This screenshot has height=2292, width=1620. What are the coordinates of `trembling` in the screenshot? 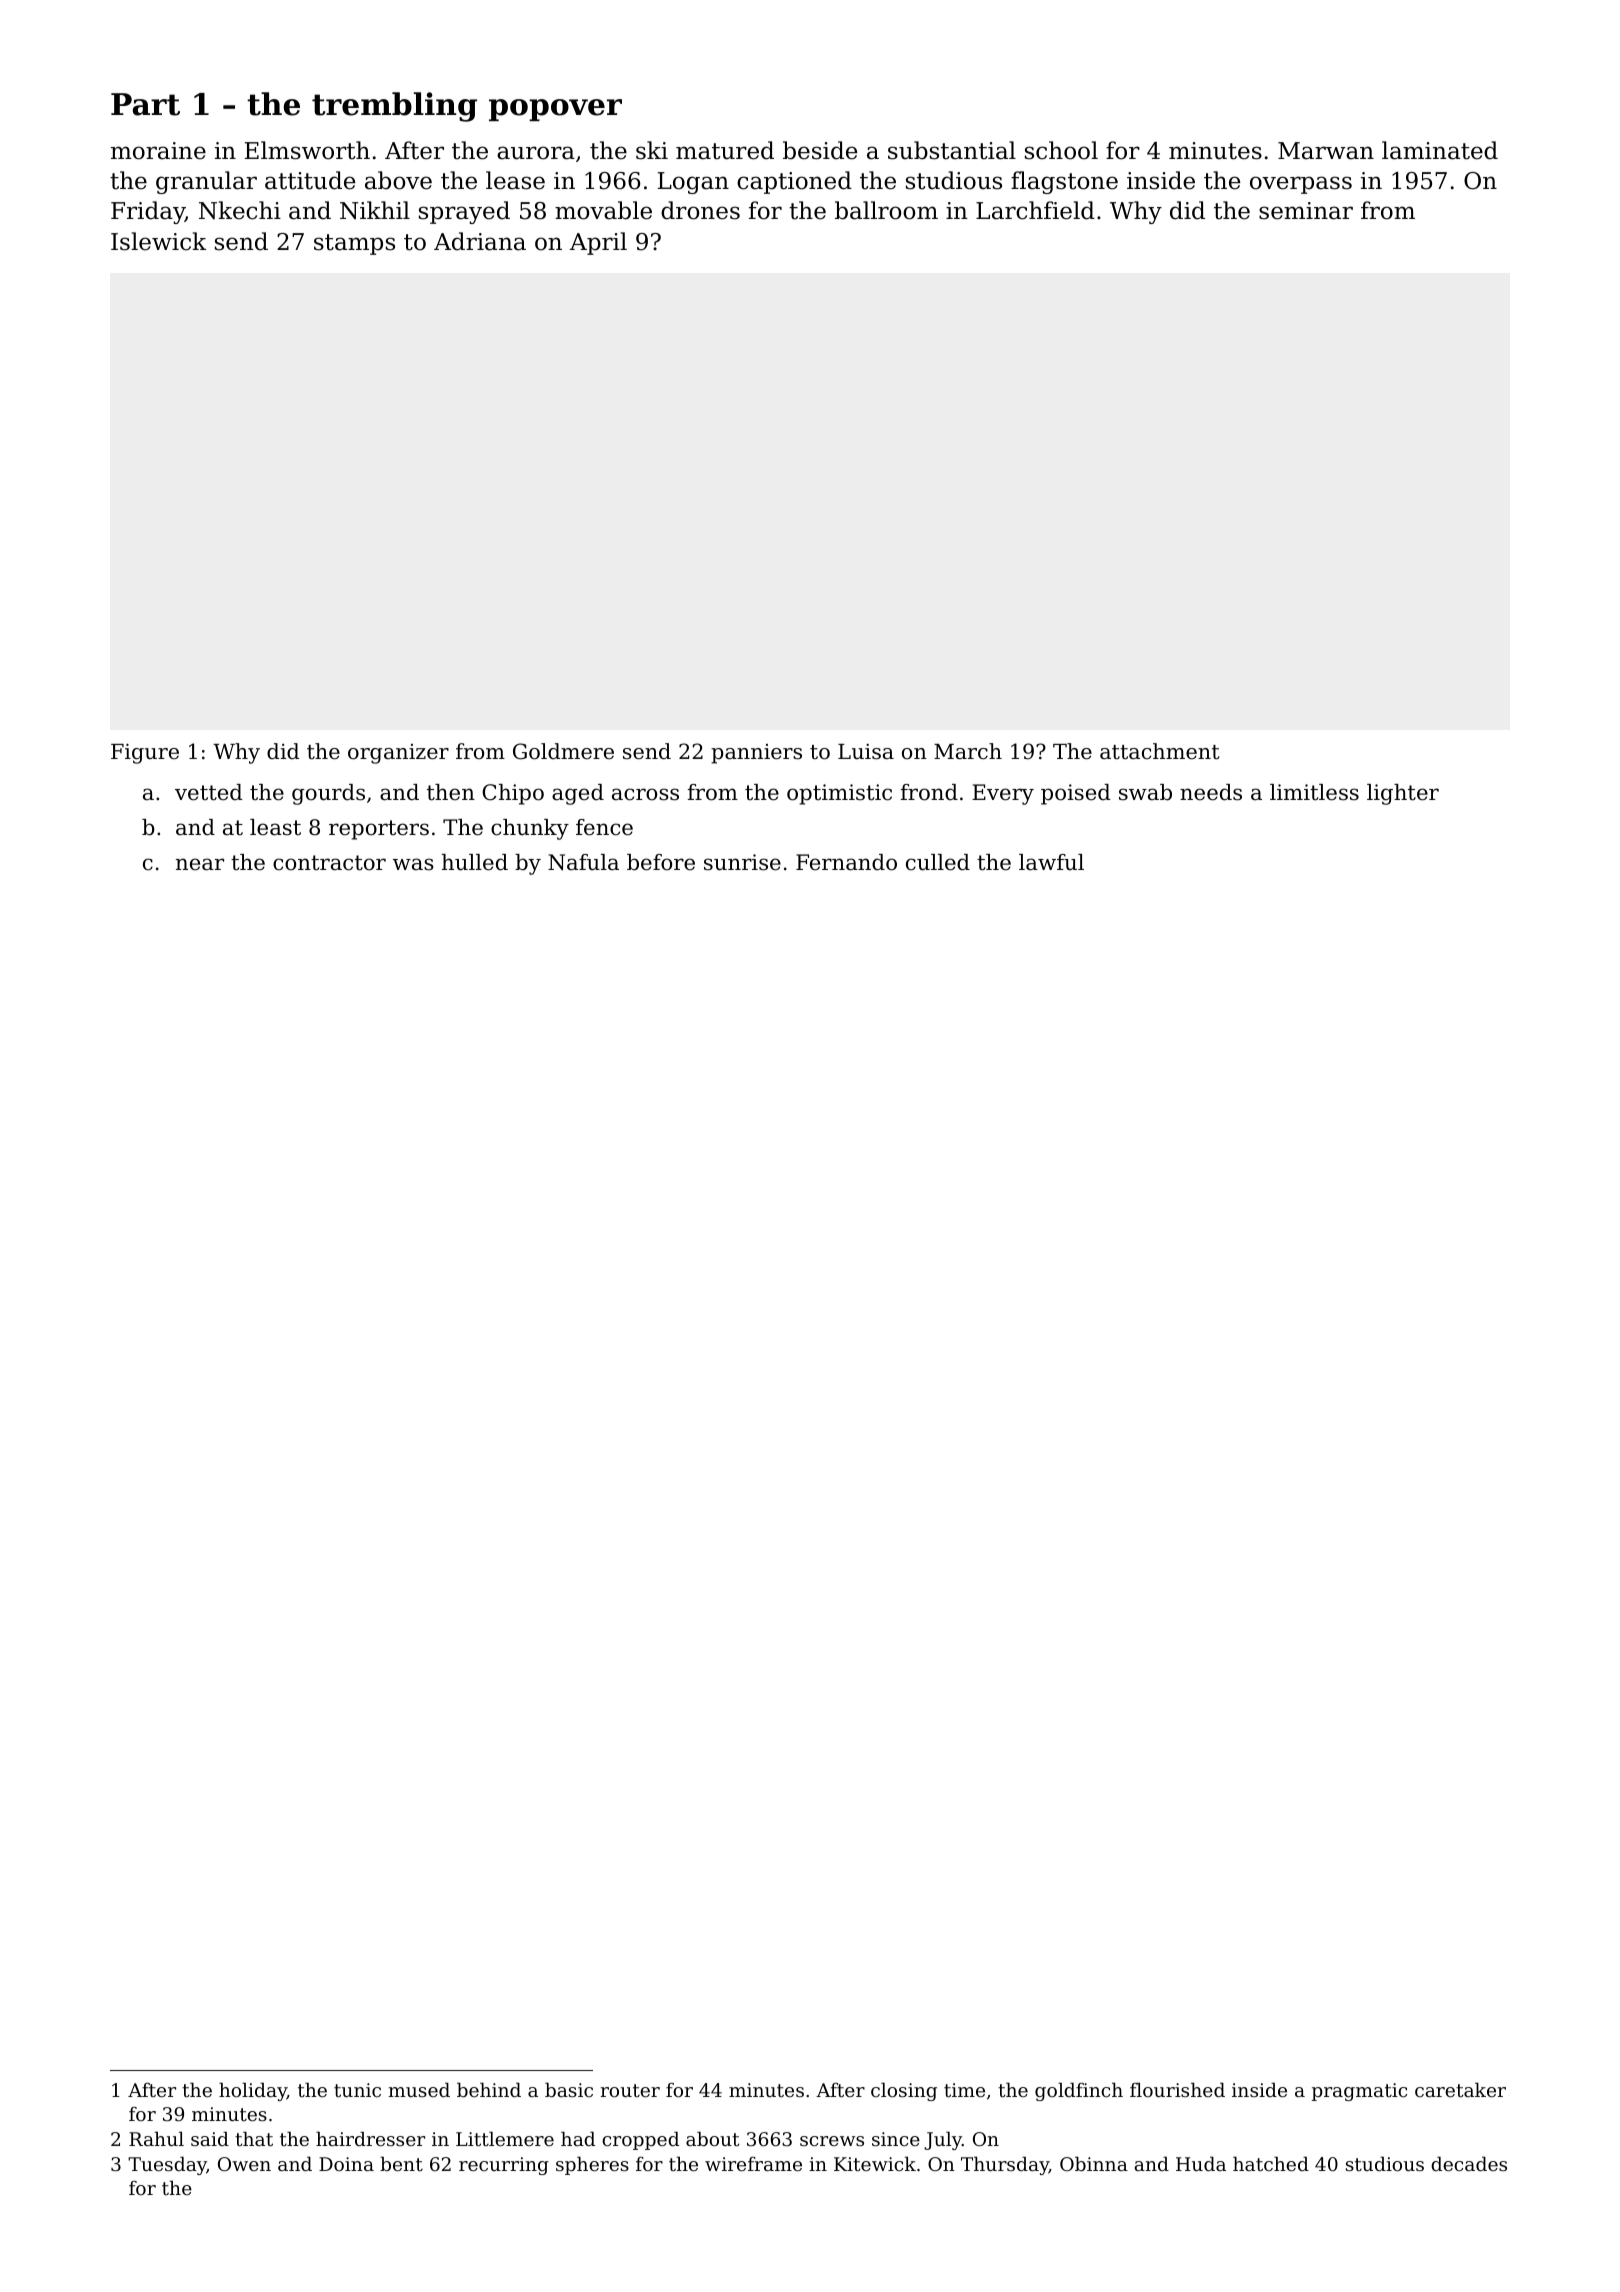 It's located at (394, 107).
